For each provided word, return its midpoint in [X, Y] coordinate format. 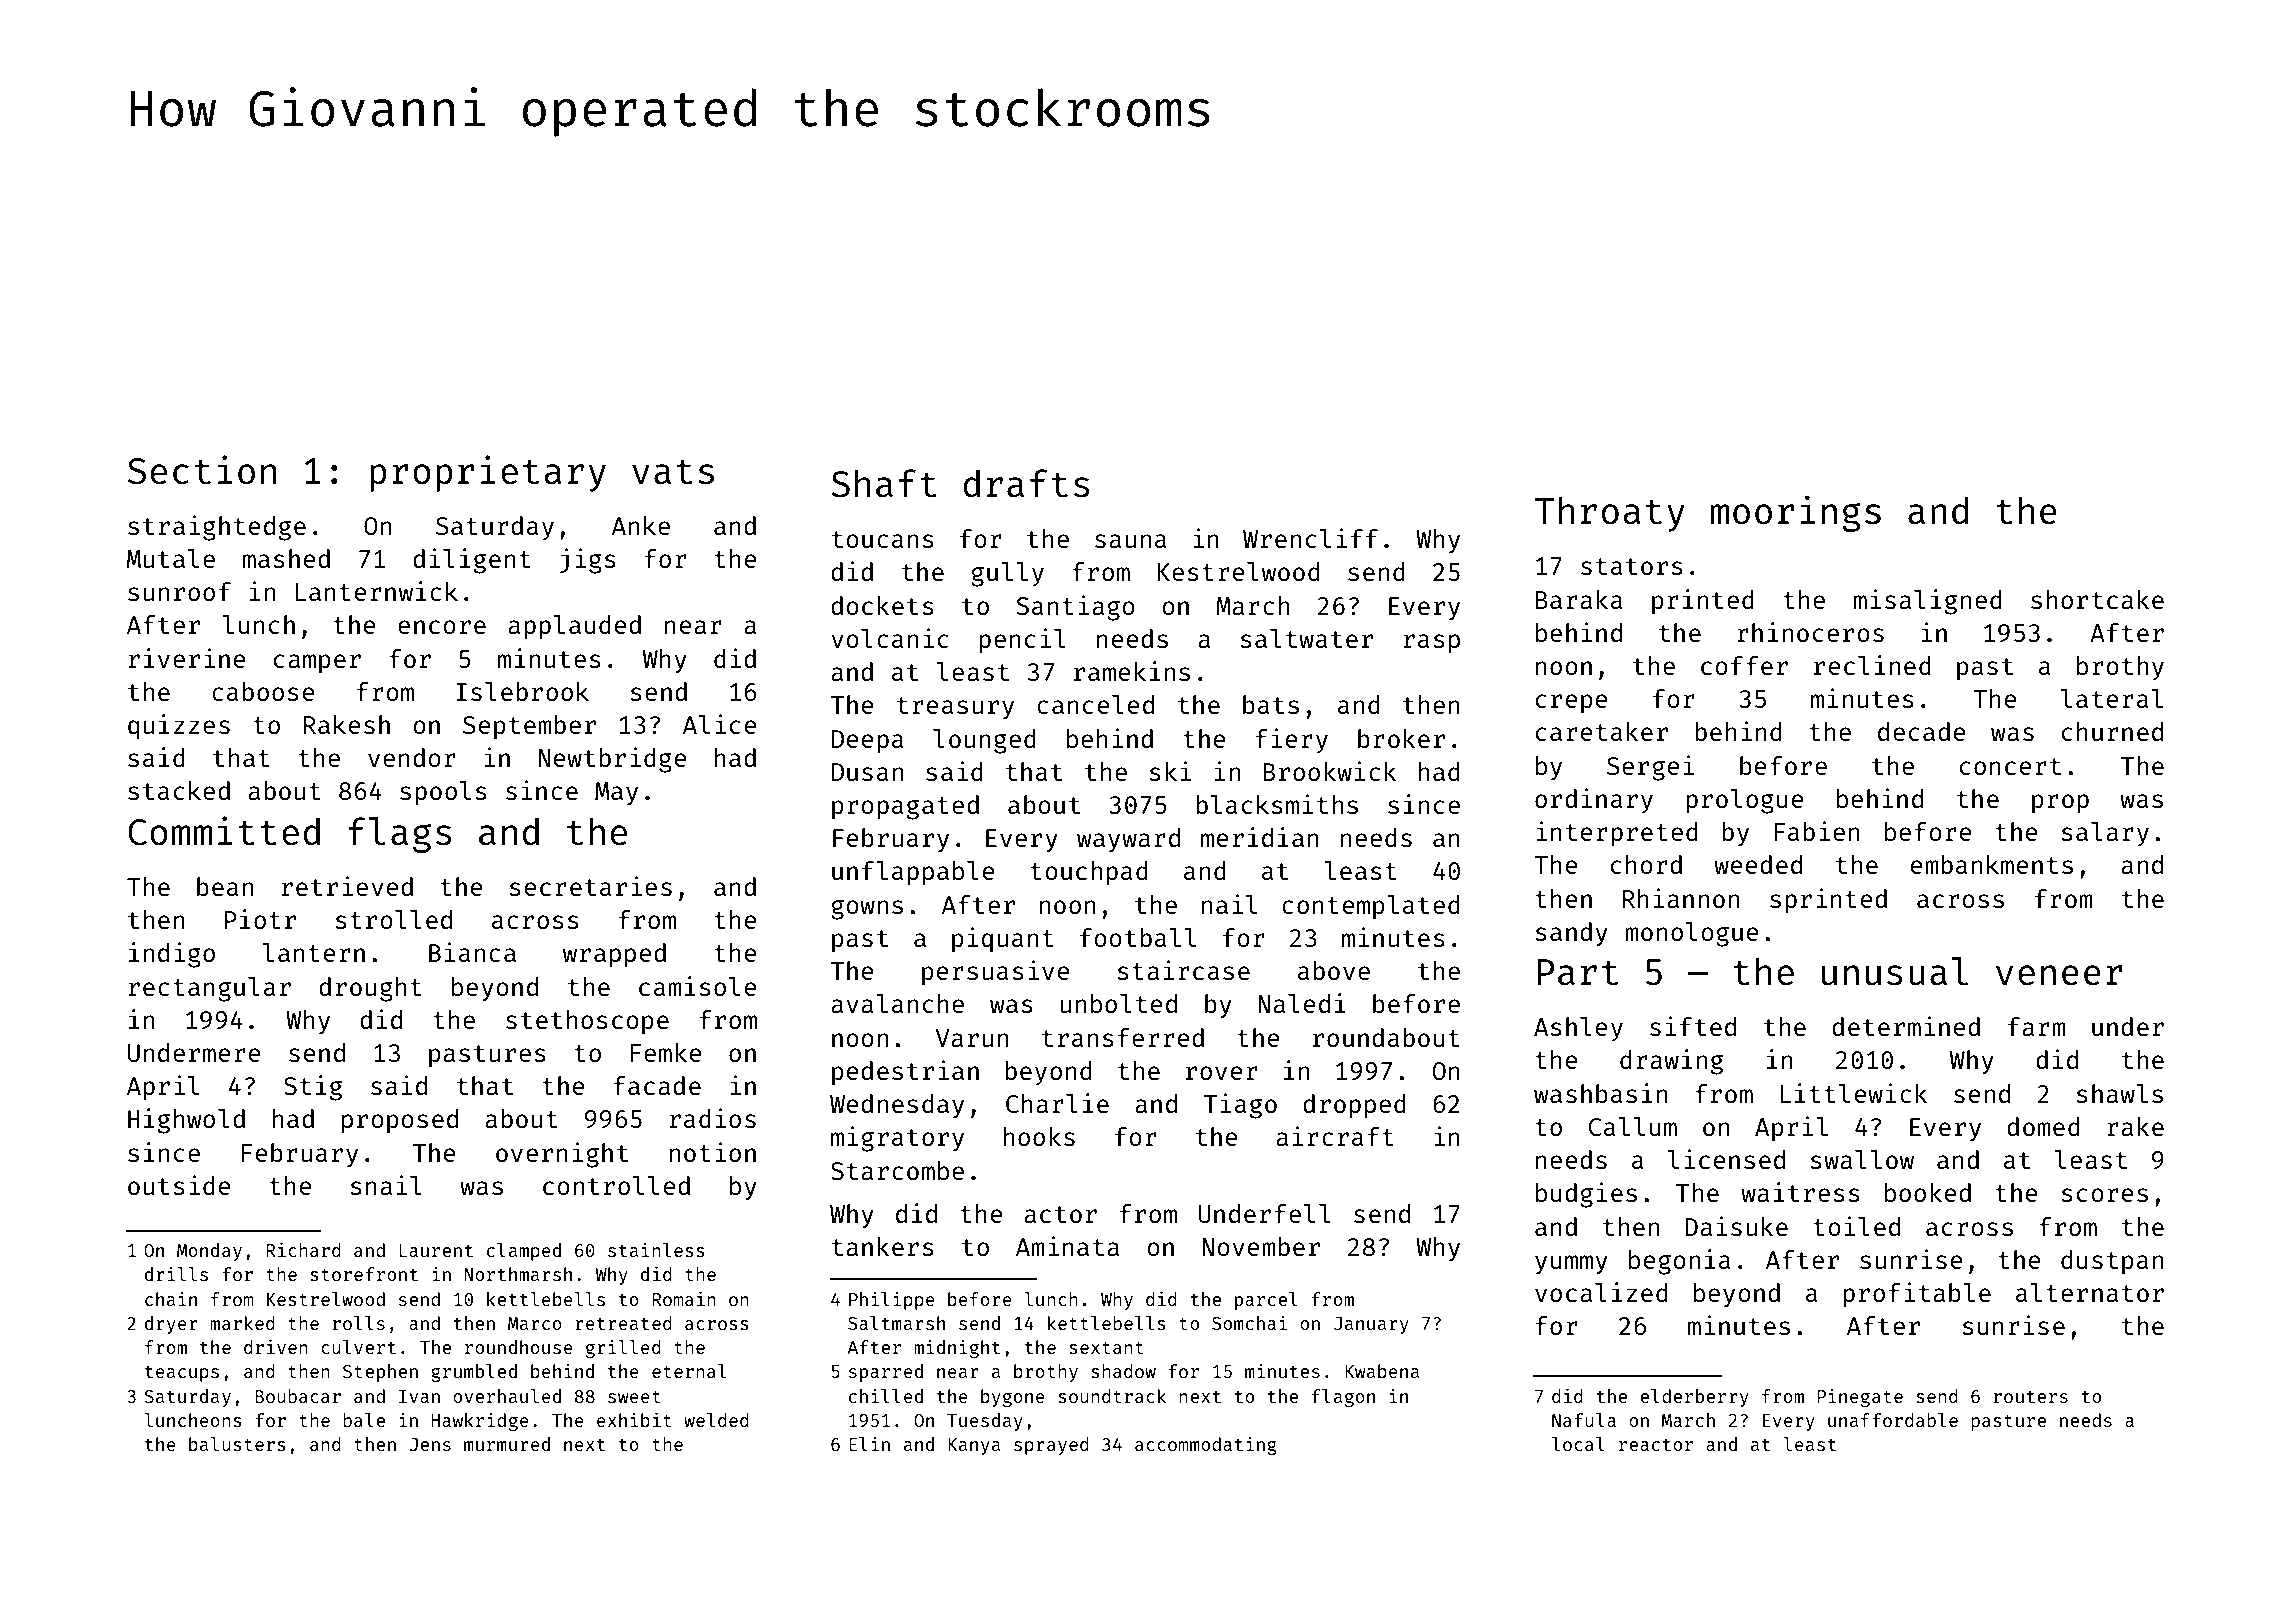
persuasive [996, 973]
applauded [574, 627]
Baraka [1579, 599]
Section [202, 470]
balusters [237, 1444]
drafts [1026, 483]
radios [713, 1118]
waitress [1800, 1192]
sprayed [1051, 1446]
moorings [1796, 513]
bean [225, 886]
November [1261, 1246]
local [1578, 1444]
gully [1007, 574]
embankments [1992, 864]
